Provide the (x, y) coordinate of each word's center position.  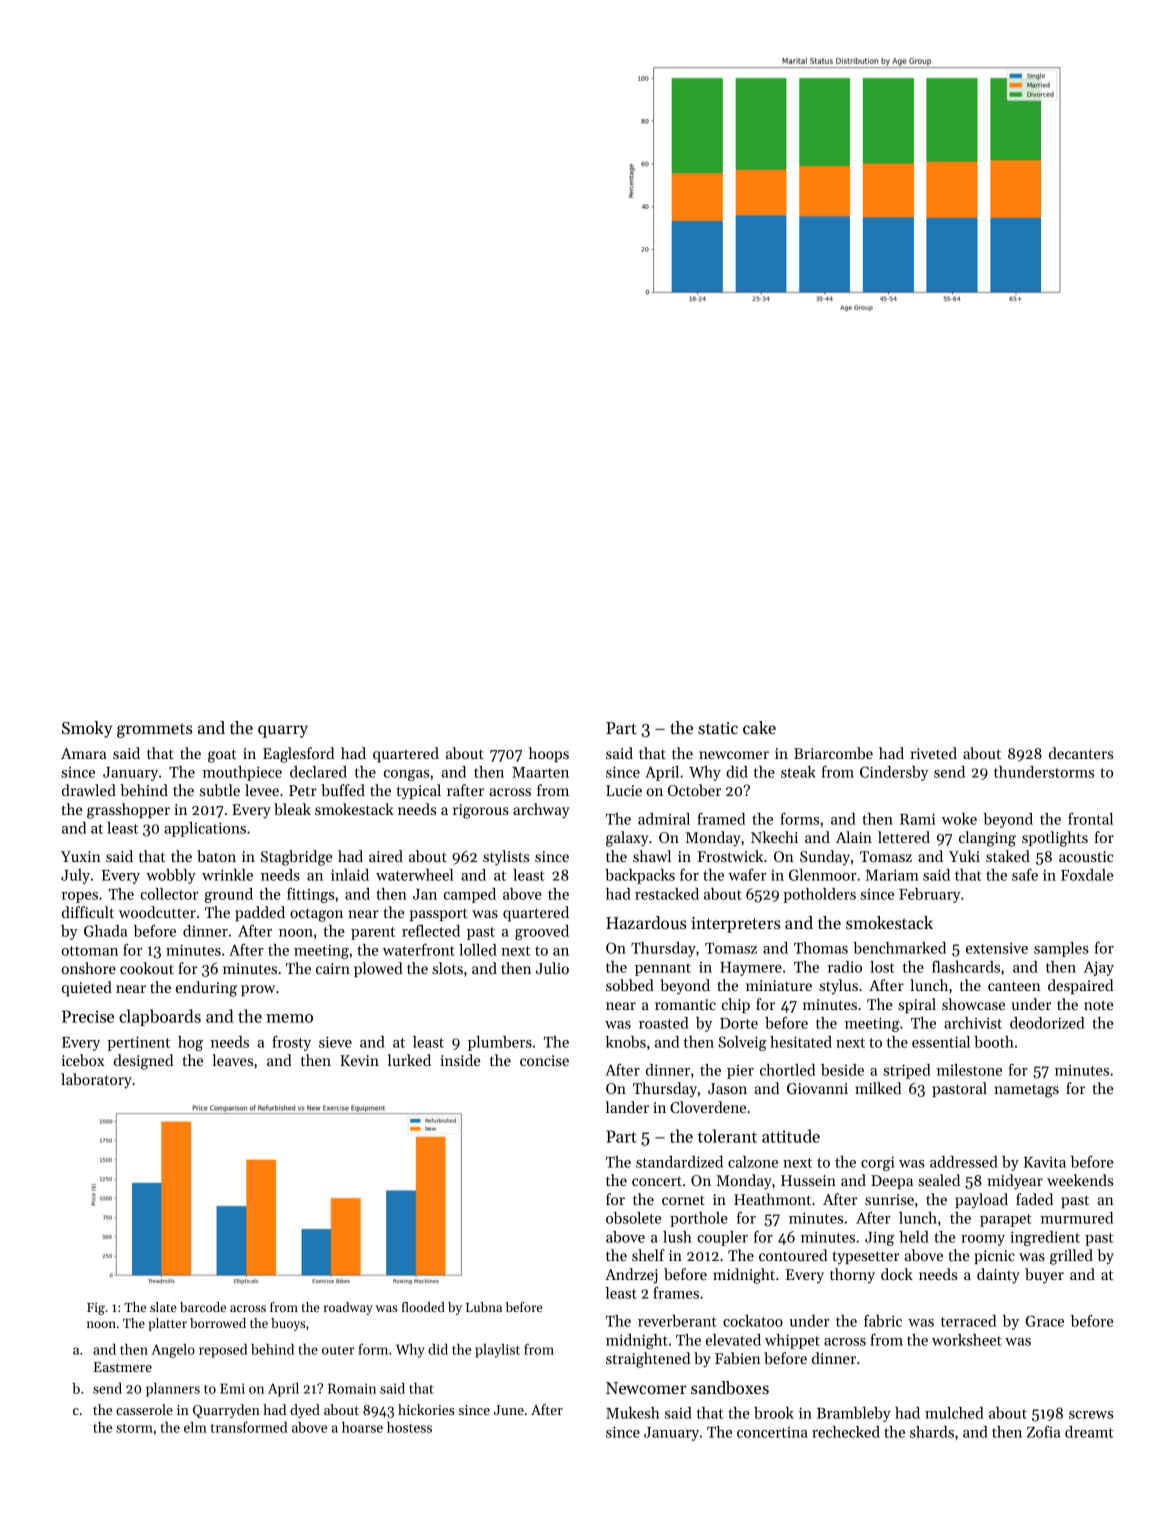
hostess (409, 1427)
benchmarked (899, 948)
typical (419, 792)
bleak (292, 809)
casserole (144, 1409)
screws (1091, 1415)
